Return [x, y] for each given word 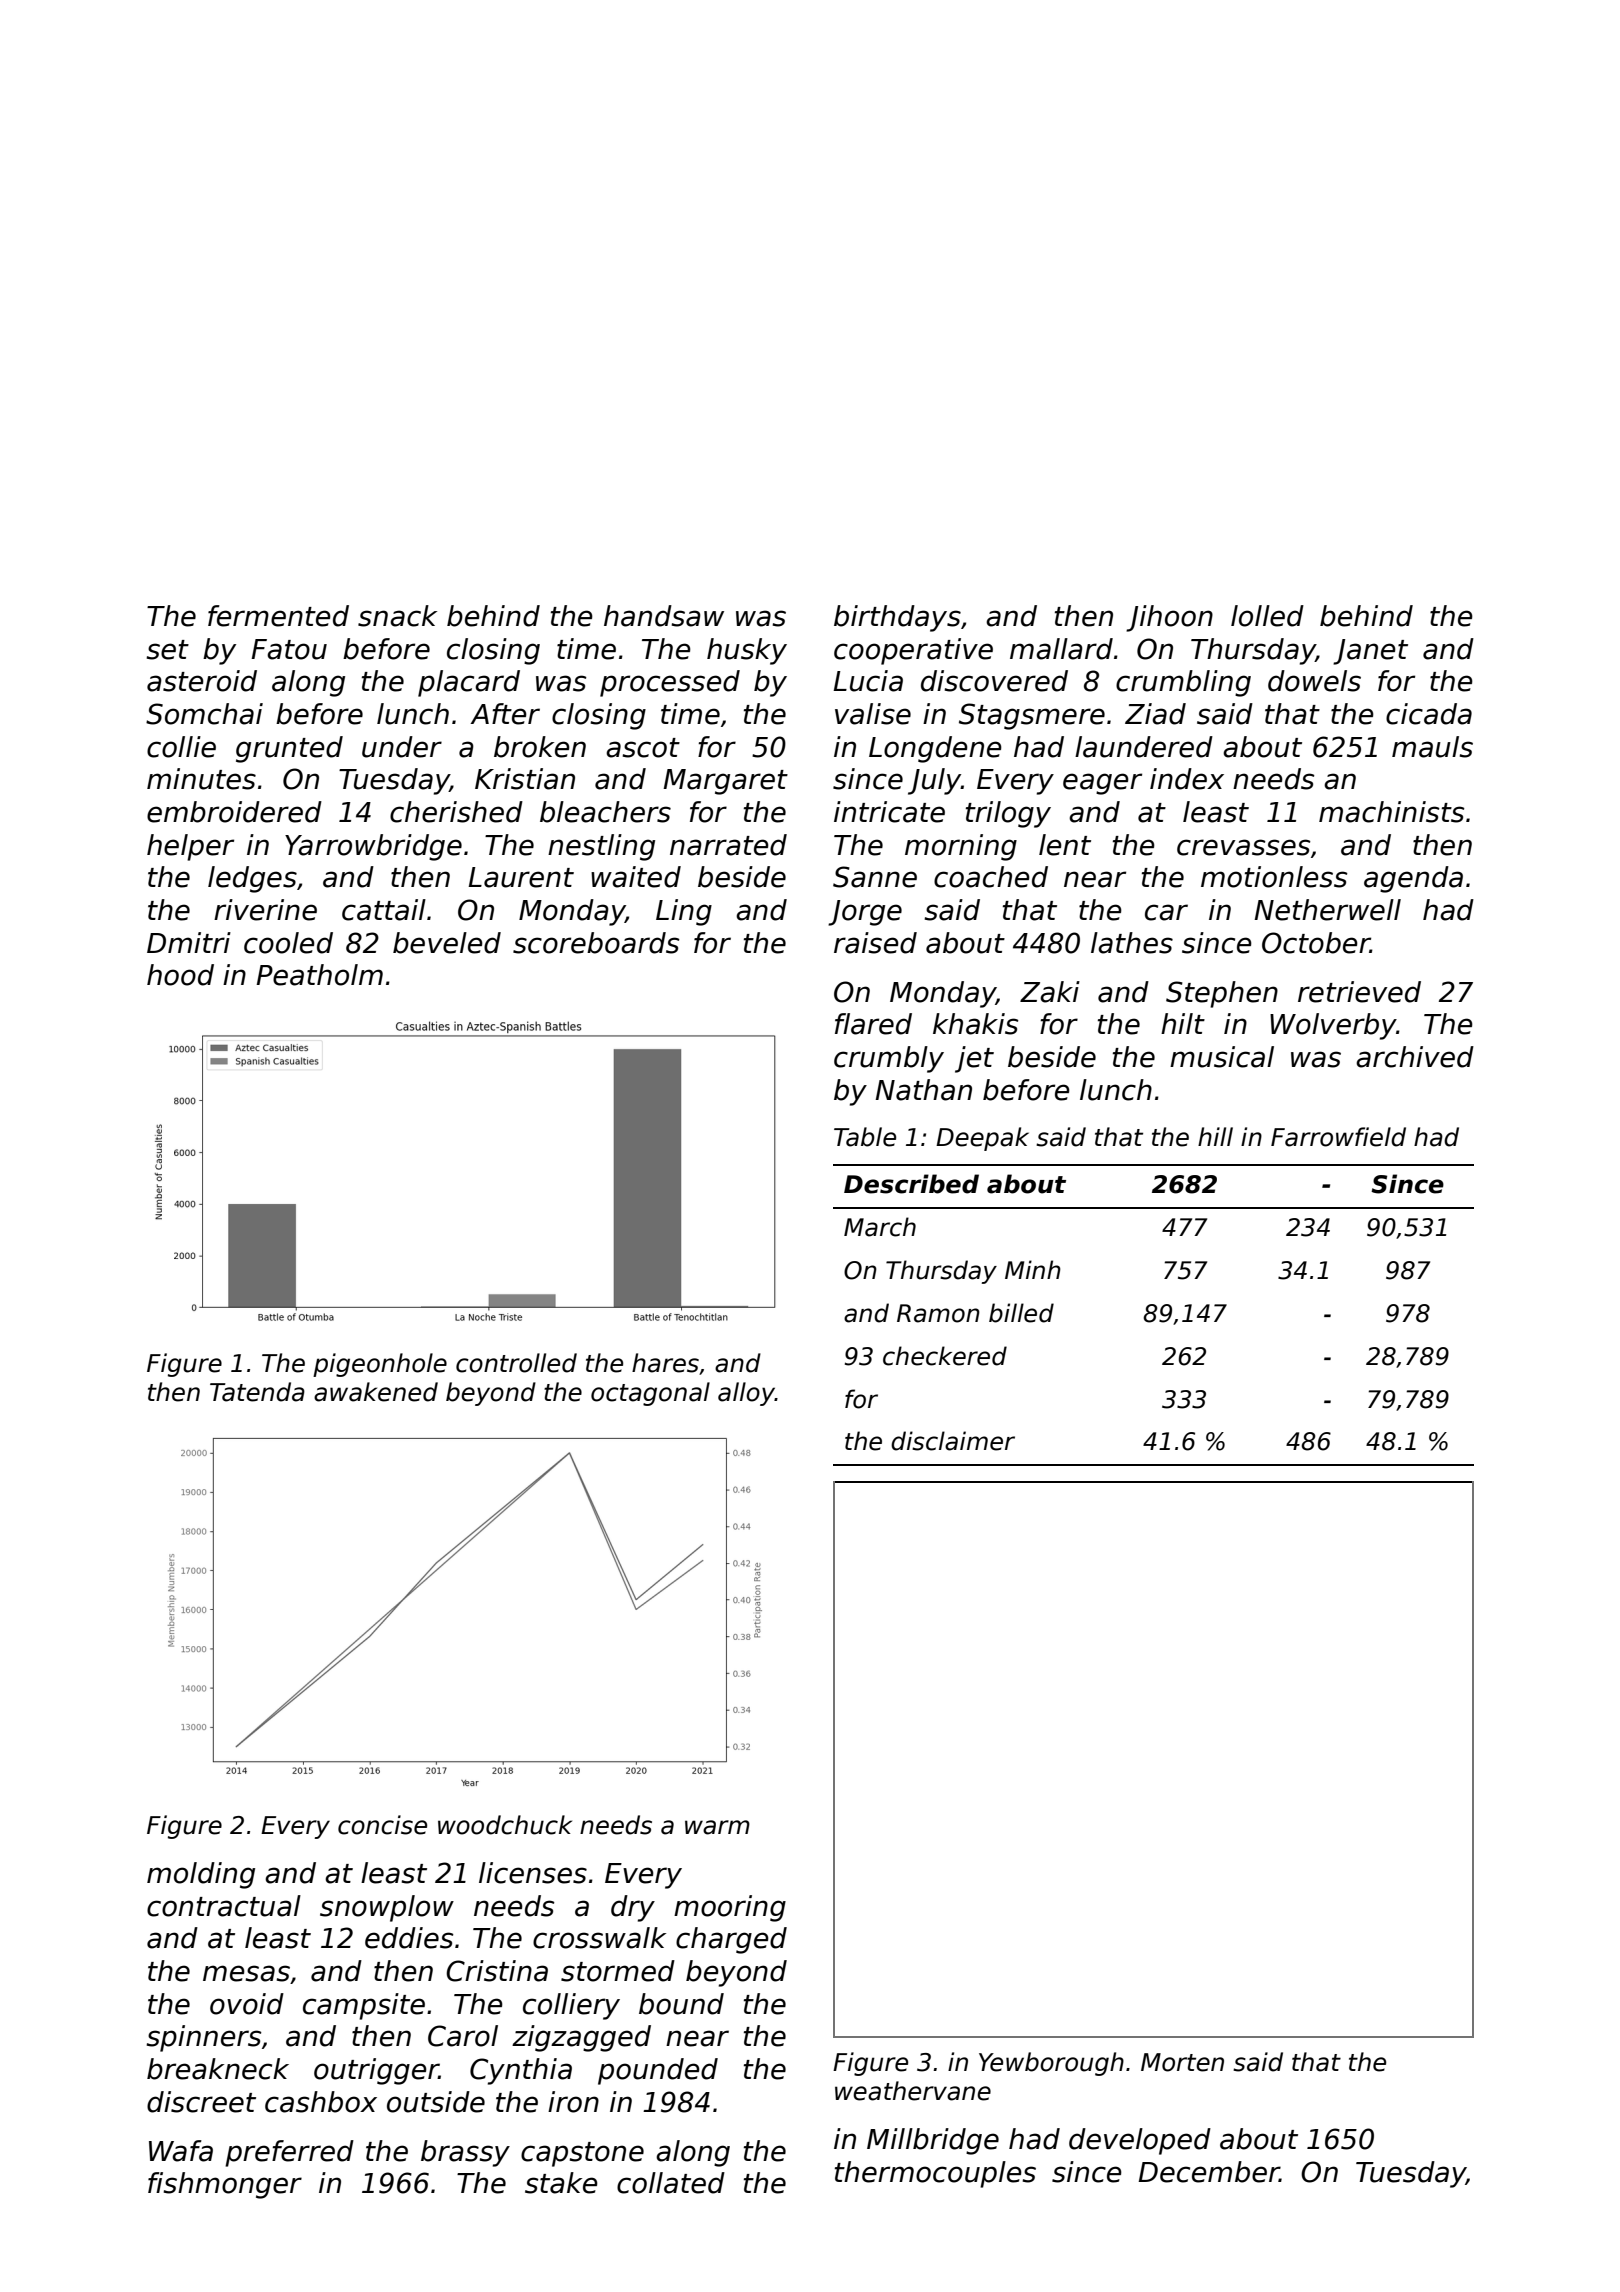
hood [180, 975]
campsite [364, 2006]
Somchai [204, 714]
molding [201, 1875]
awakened [376, 1392]
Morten [1182, 2062]
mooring [730, 1908]
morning [961, 847]
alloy [746, 1394]
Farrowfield [1338, 1137]
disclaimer [953, 1441]
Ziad [1155, 714]
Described [911, 1184]
